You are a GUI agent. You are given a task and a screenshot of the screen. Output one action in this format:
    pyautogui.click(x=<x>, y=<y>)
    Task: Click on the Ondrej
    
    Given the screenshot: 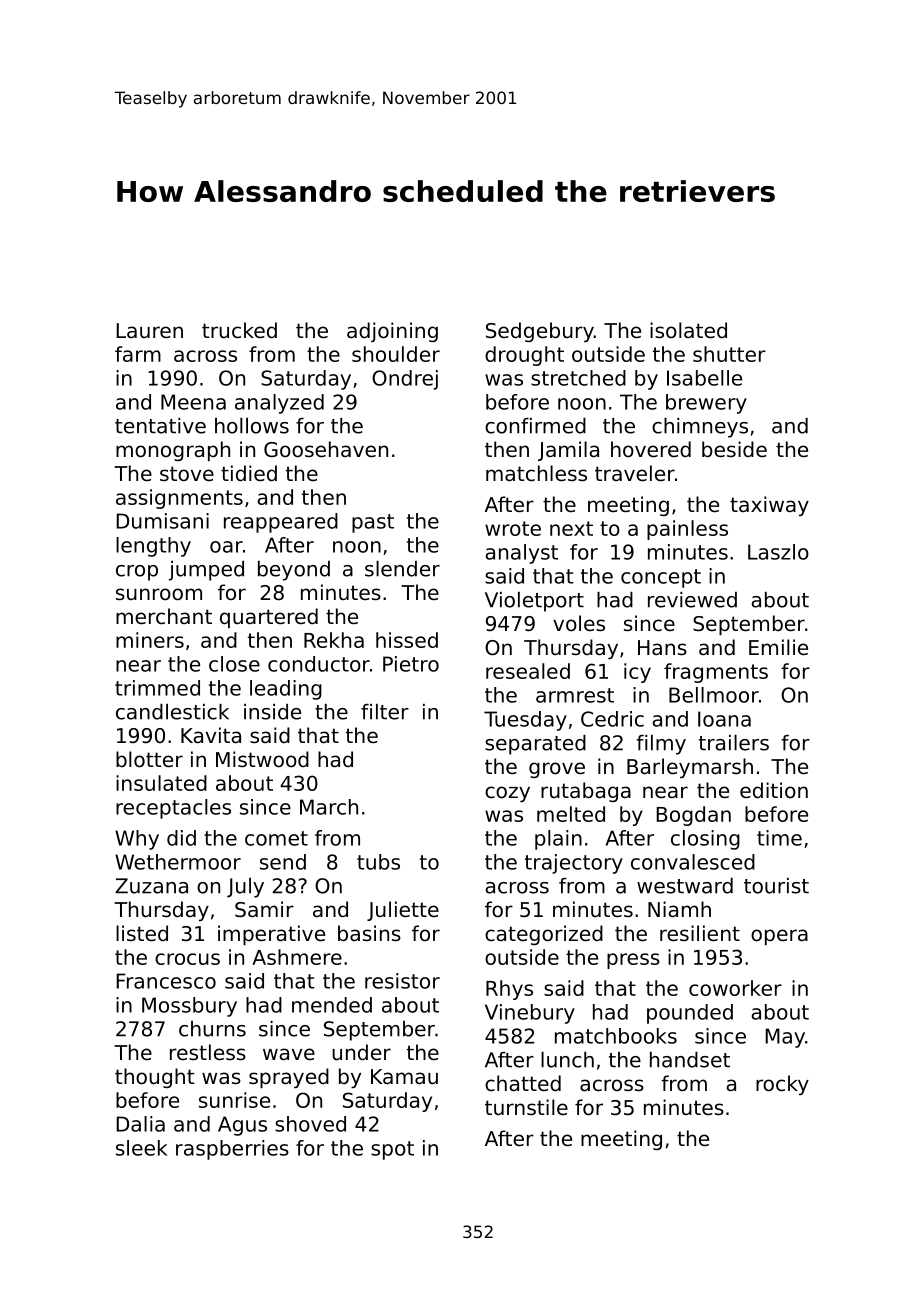 What is the action you would take?
    pyautogui.click(x=405, y=380)
